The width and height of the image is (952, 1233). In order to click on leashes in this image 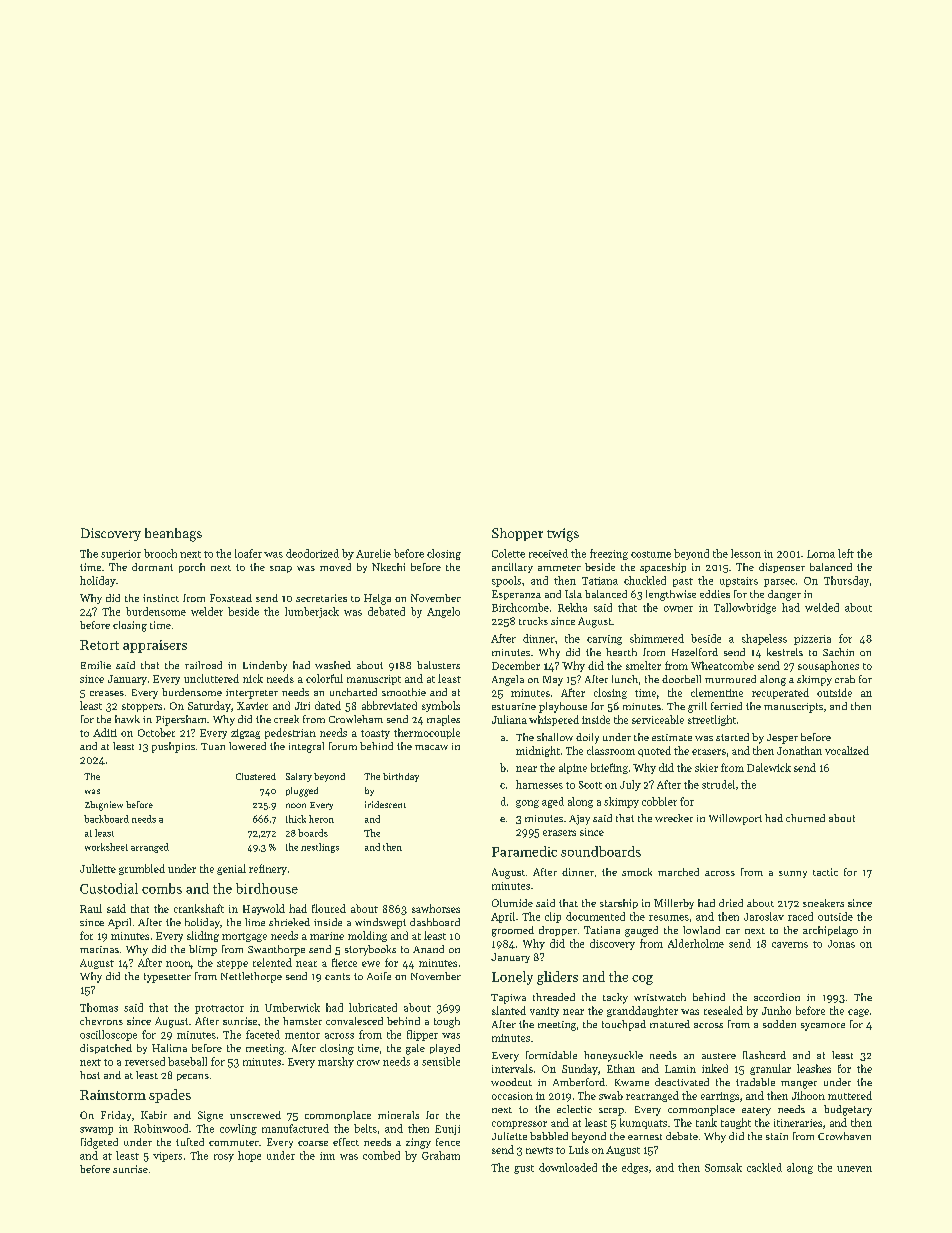, I will do `click(814, 1068)`.
